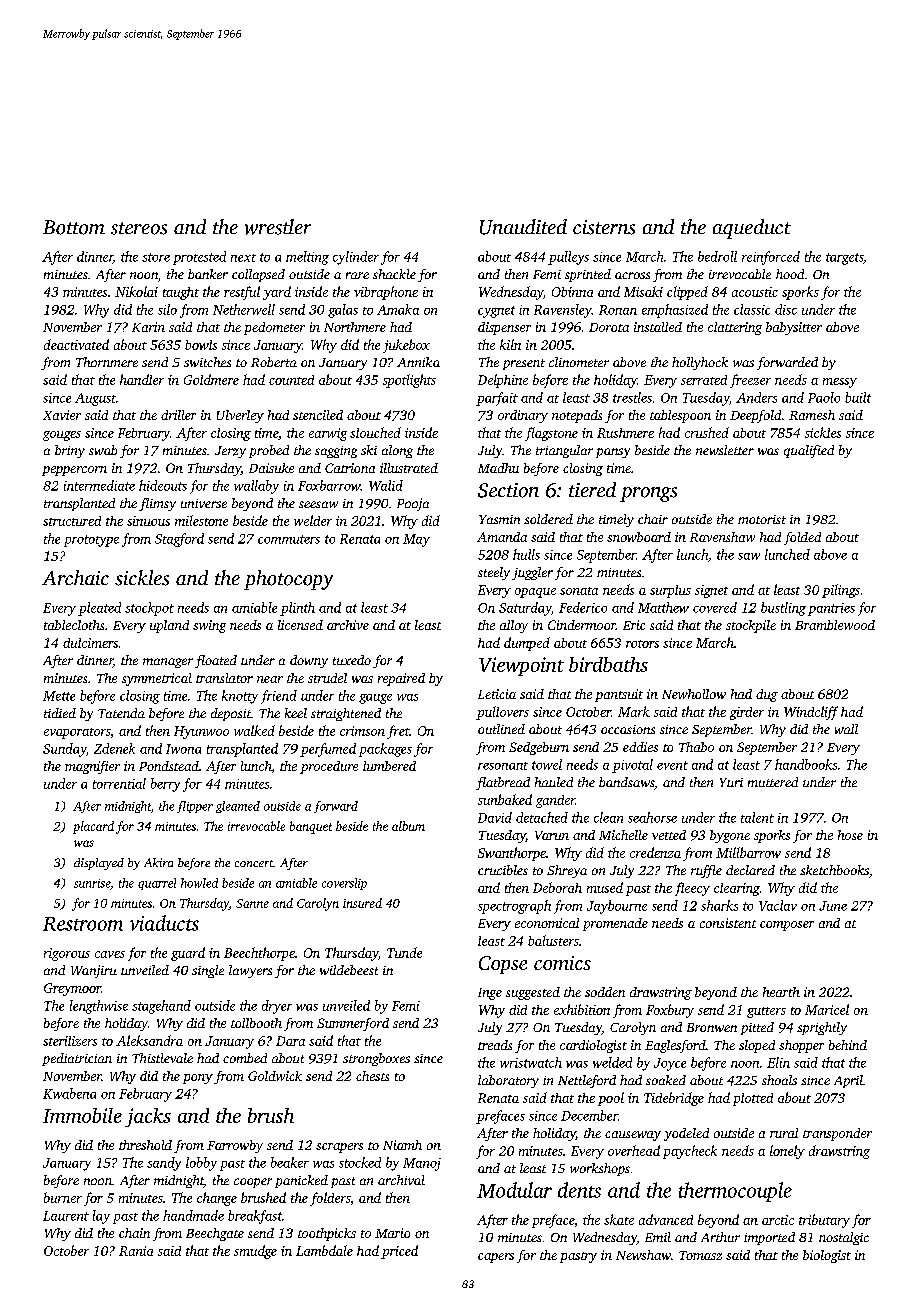 This screenshot has width=924, height=1308. What do you see at coordinates (72, 521) in the screenshot?
I see `structured` at bounding box center [72, 521].
